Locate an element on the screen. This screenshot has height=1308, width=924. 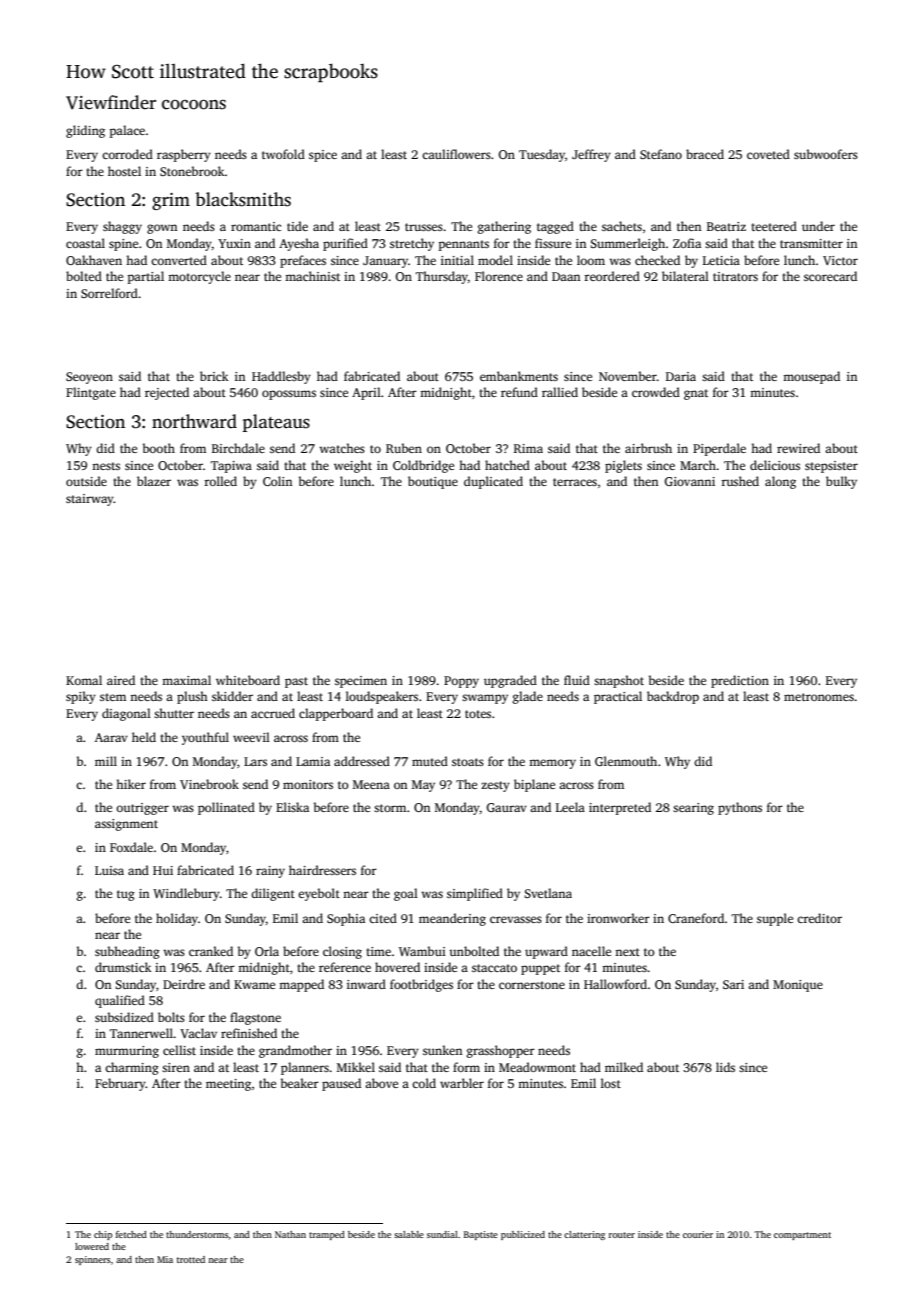
blazer is located at coordinates (154, 481).
